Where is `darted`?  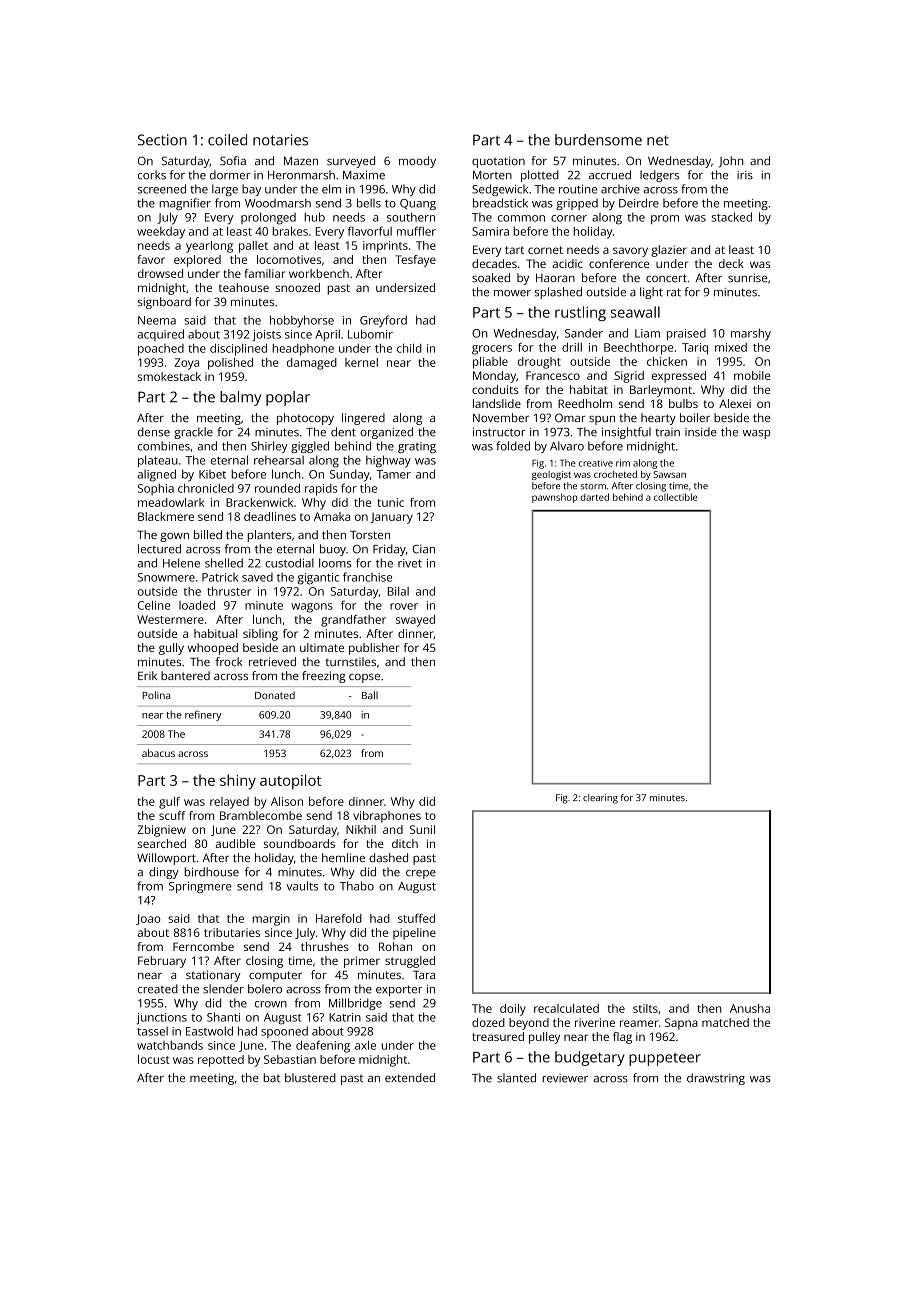 darted is located at coordinates (595, 497).
